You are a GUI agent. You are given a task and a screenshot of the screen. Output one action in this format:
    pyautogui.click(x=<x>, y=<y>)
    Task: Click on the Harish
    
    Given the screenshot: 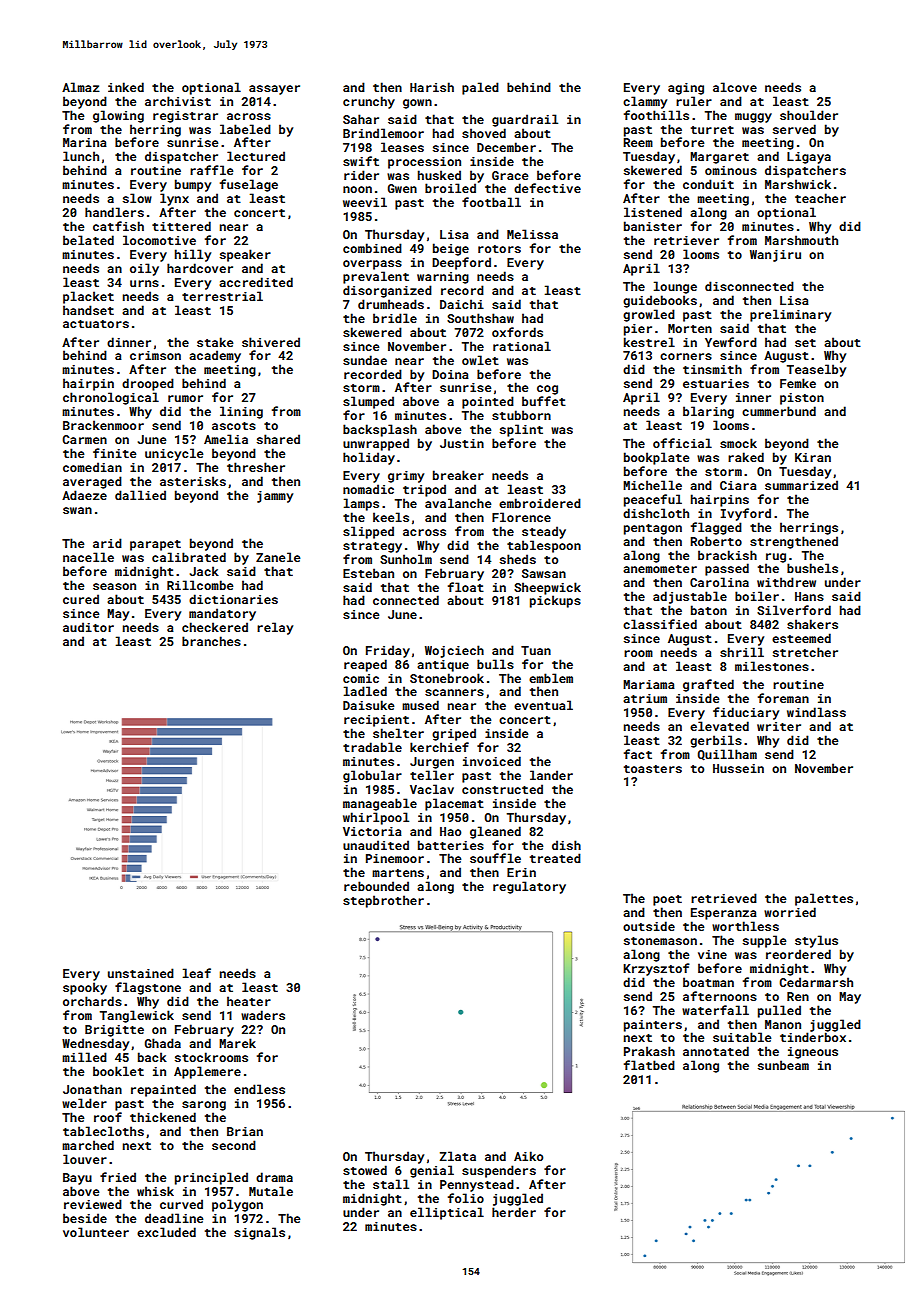 What is the action you would take?
    pyautogui.click(x=432, y=87)
